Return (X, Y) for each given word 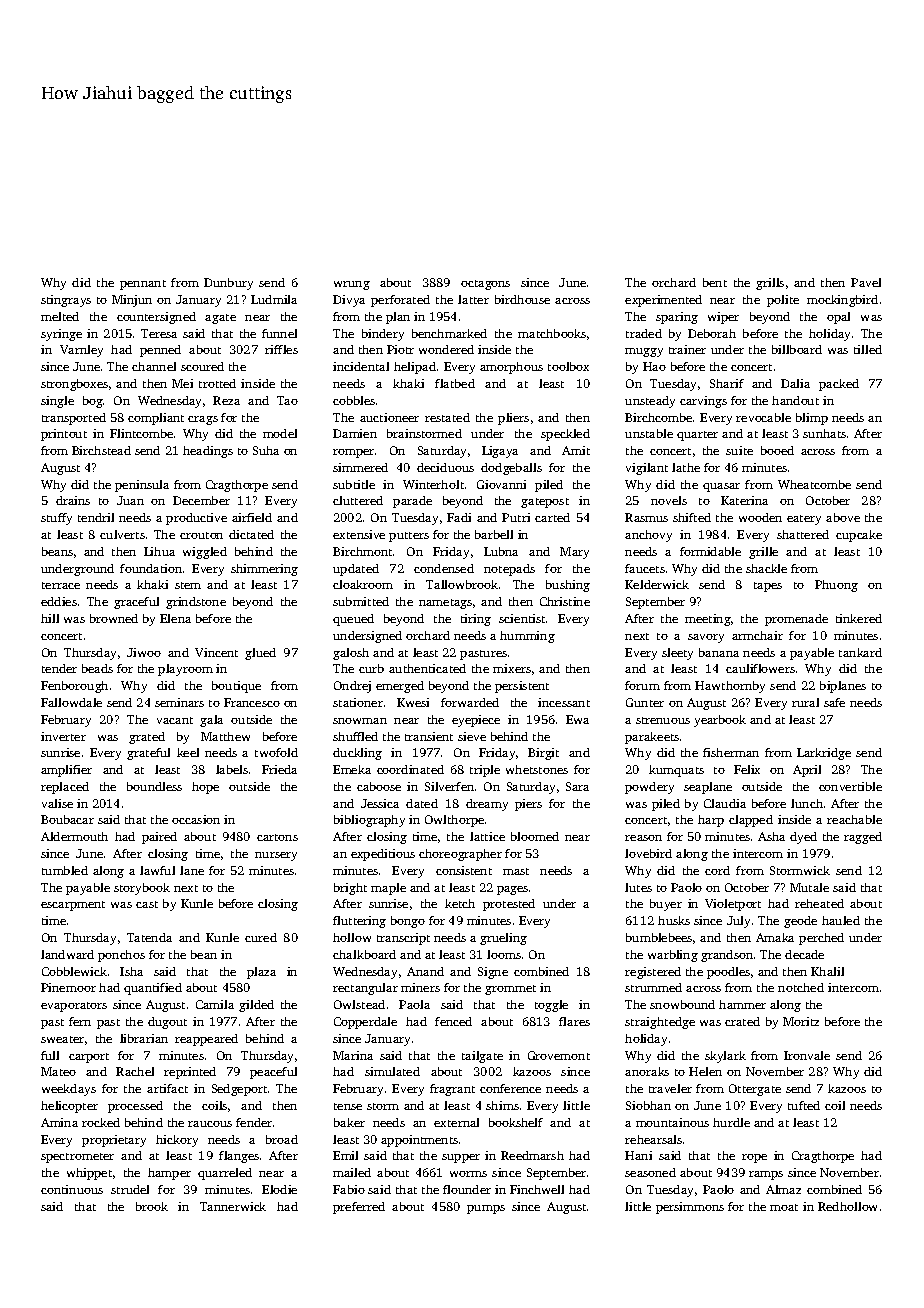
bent (715, 282)
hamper (169, 1174)
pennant (143, 285)
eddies (59, 601)
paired (159, 838)
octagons (485, 285)
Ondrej (352, 687)
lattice (487, 836)
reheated (819, 903)
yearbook (720, 721)
